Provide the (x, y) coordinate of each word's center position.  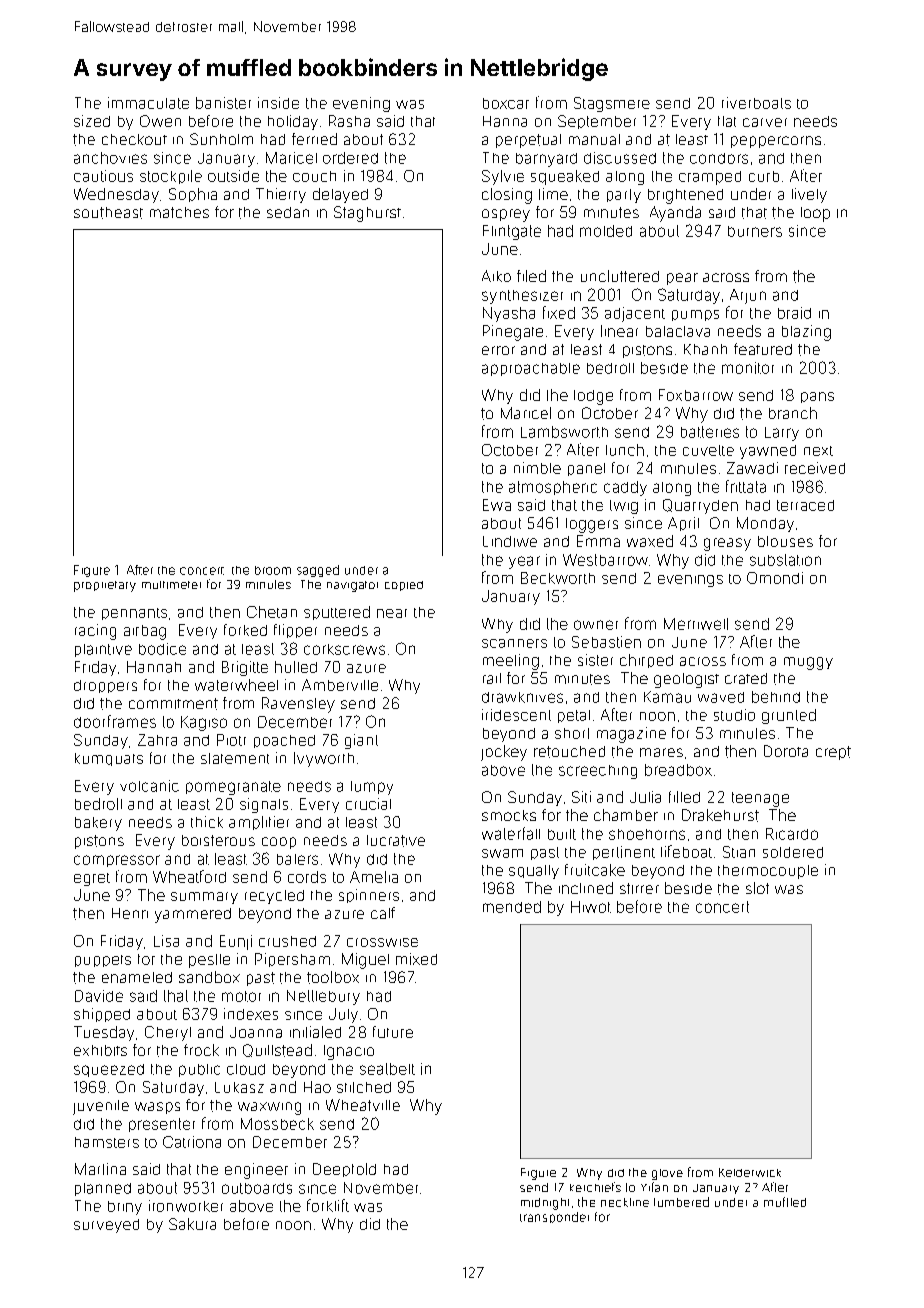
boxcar (506, 103)
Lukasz (239, 1087)
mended (512, 907)
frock (201, 1050)
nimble (537, 468)
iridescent (516, 715)
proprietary (105, 586)
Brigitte (245, 668)
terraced (805, 505)
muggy (808, 663)
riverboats (756, 103)
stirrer (639, 888)
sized (92, 121)
